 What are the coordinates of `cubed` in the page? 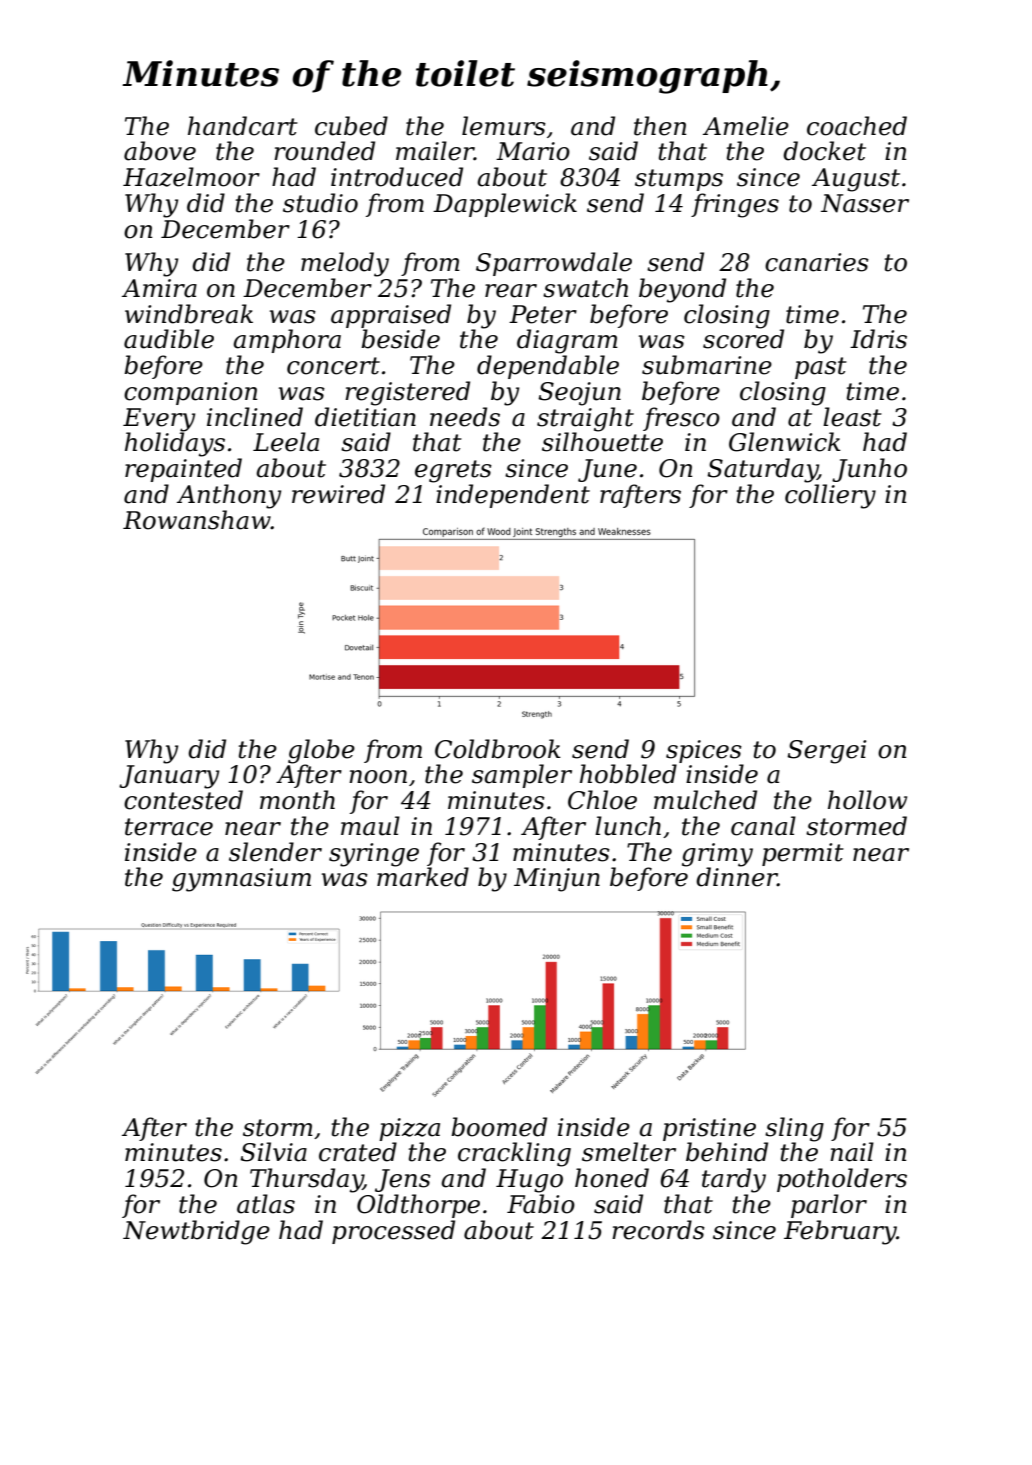 It's located at (351, 126).
